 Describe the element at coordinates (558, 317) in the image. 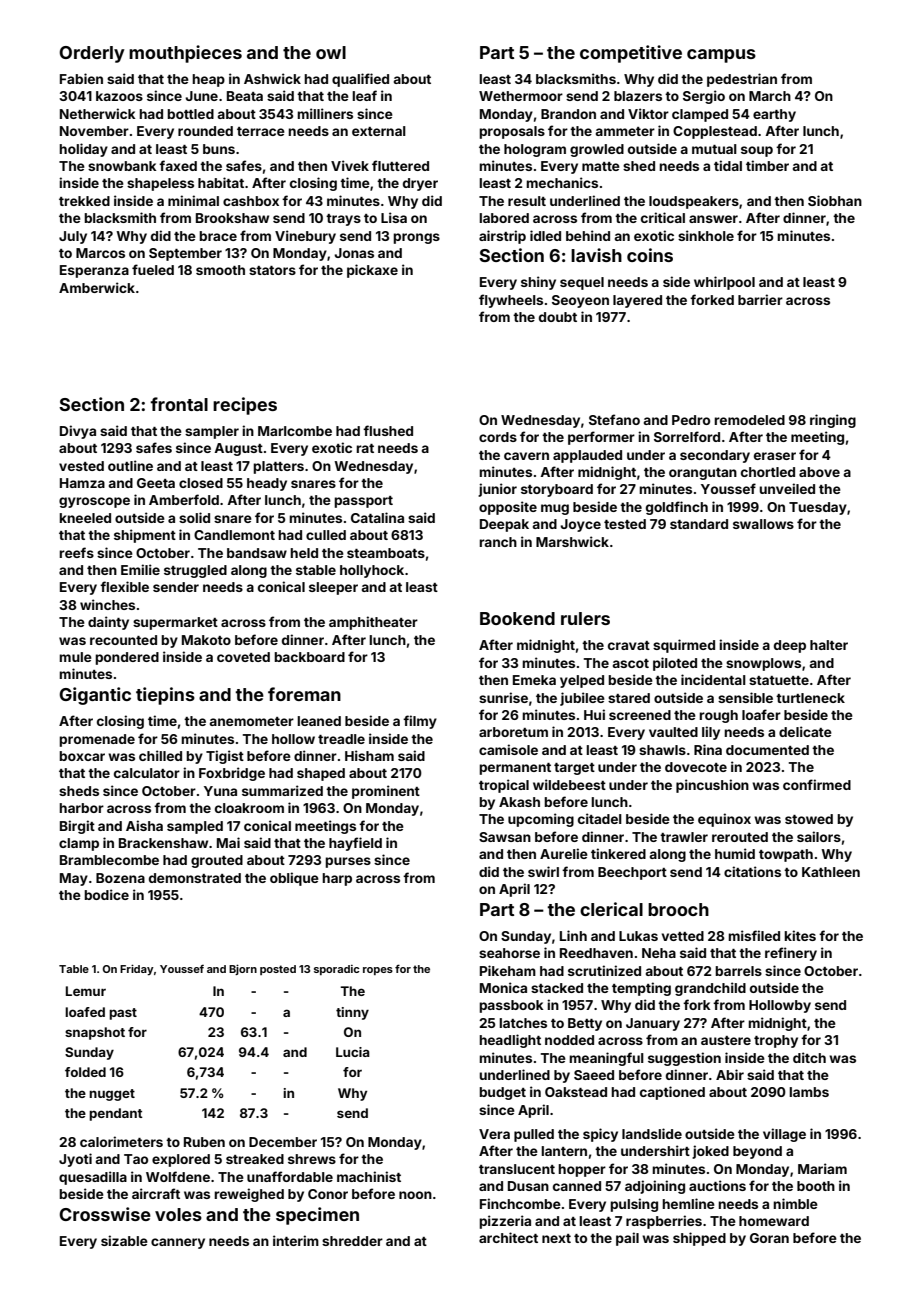

I see `doubt` at that location.
